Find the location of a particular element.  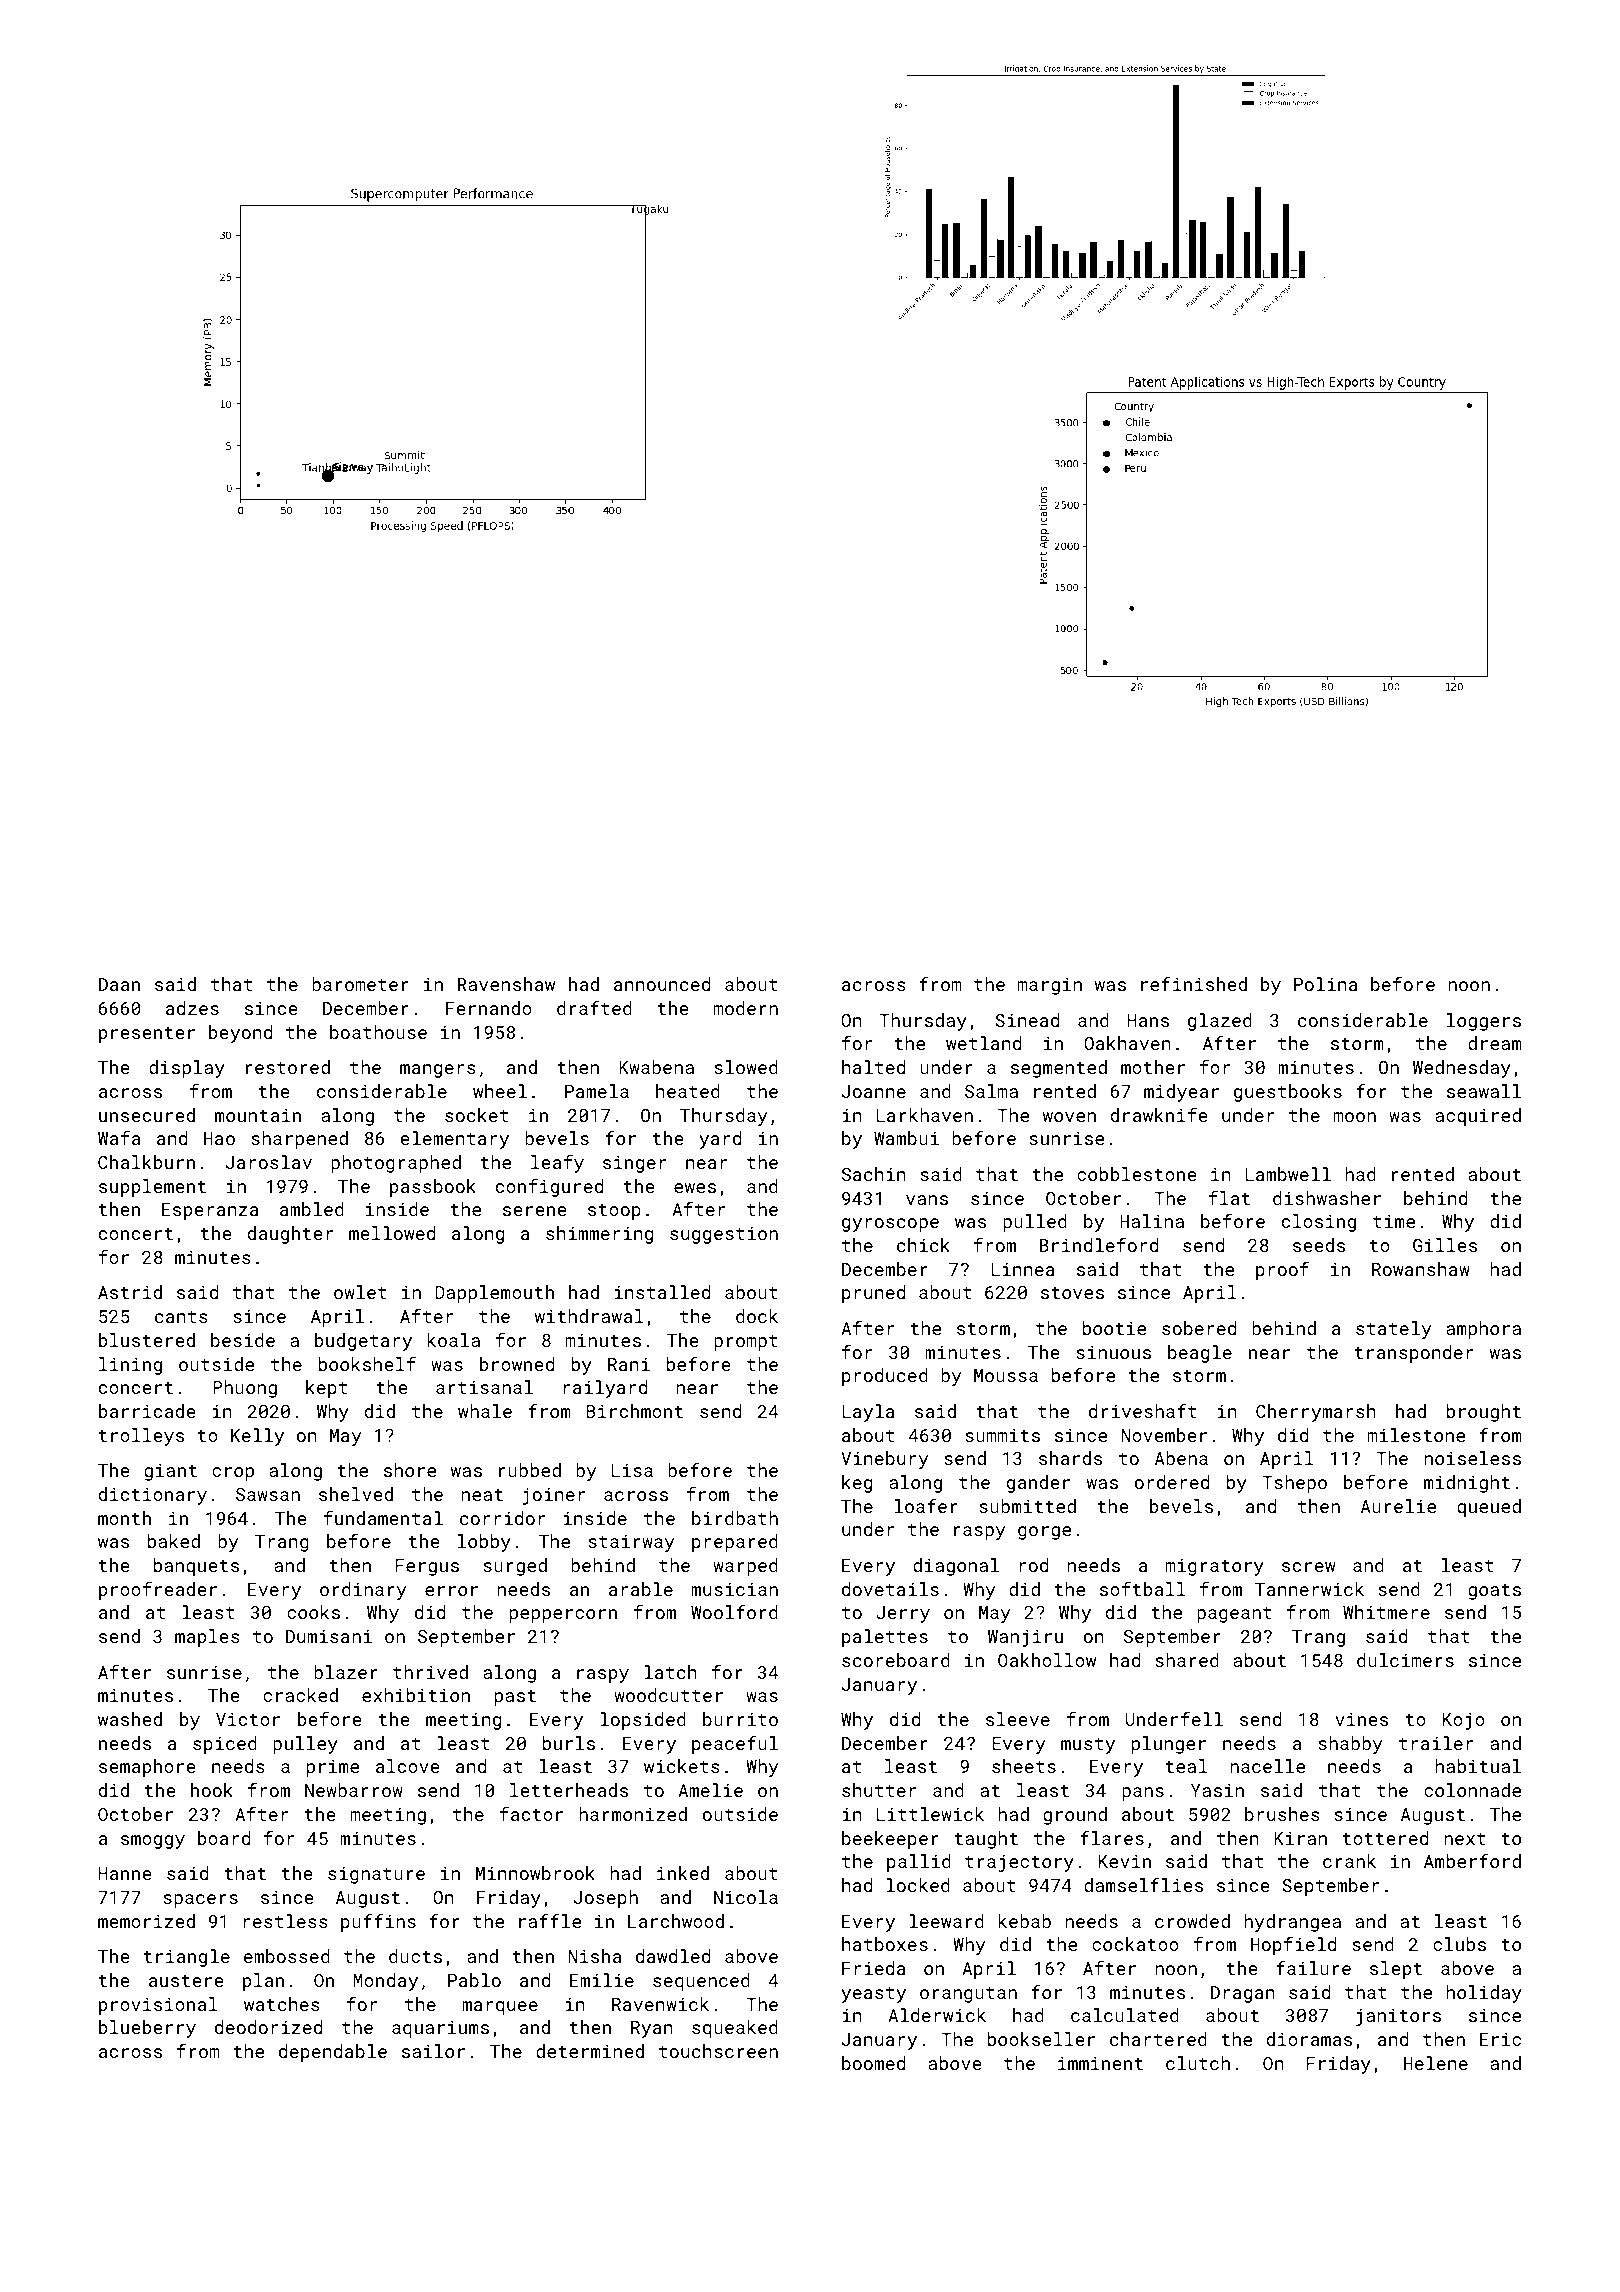

Vinebury is located at coordinates (884, 1460).
